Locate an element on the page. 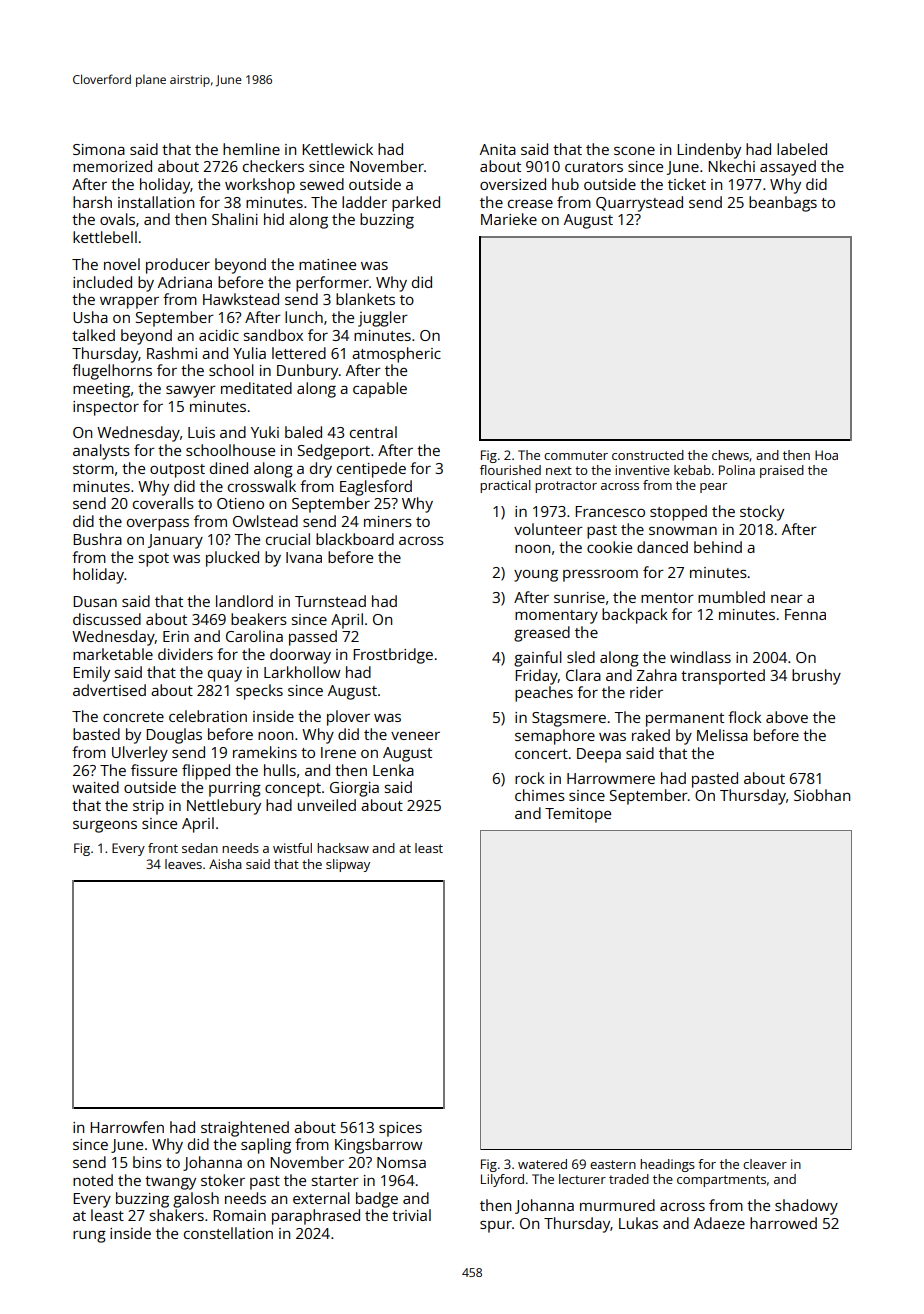 This document has width=924, height=1314. noted is located at coordinates (93, 1180).
